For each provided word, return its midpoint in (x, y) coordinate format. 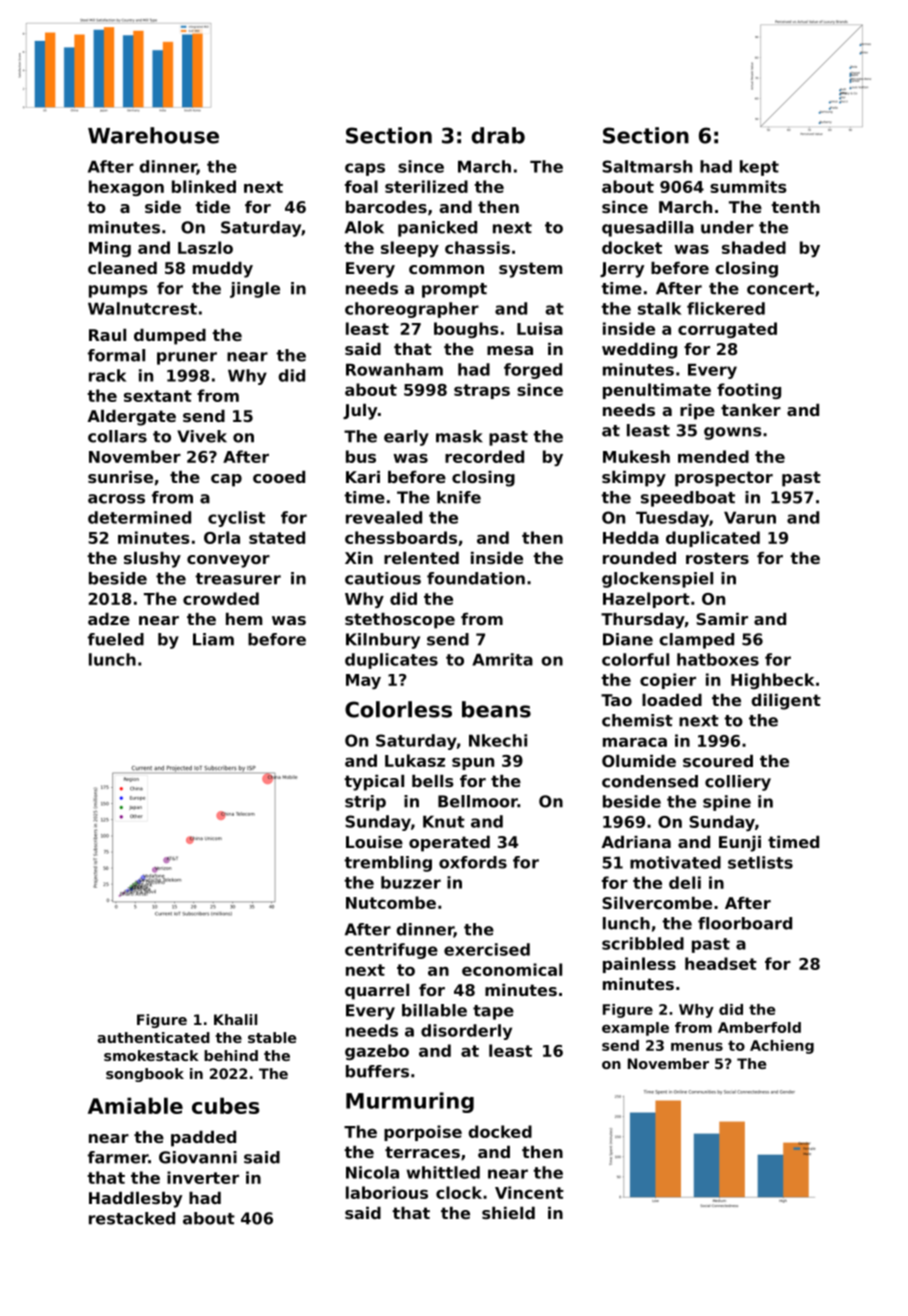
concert (780, 289)
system (531, 270)
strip (365, 803)
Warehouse (153, 135)
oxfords (473, 862)
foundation (476, 578)
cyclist (236, 519)
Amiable (135, 1105)
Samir (722, 619)
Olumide (639, 761)
